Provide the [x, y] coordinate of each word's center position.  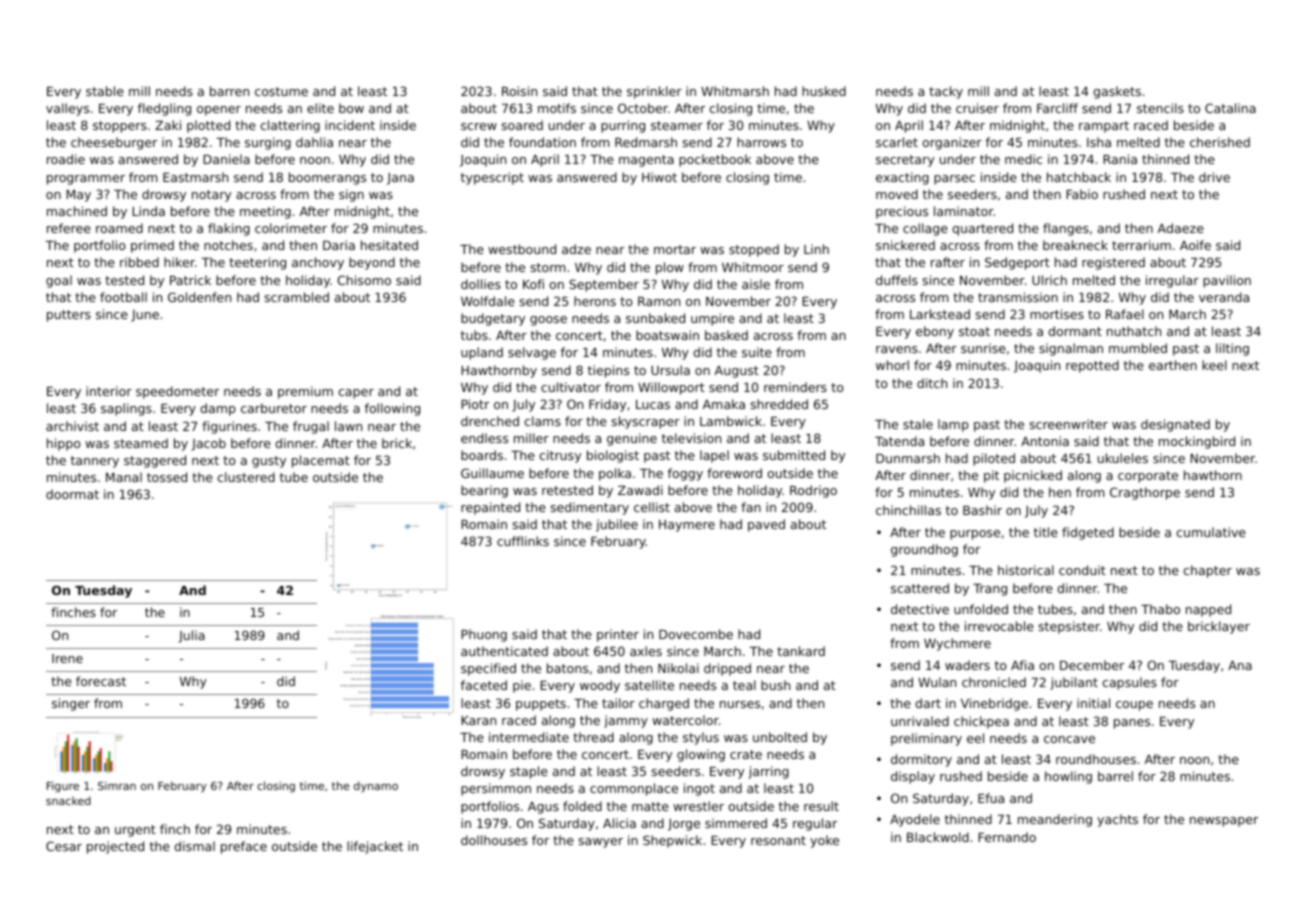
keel [1214, 365]
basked [726, 335]
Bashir [982, 510]
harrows [761, 142]
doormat [72, 494]
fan [751, 507]
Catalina [1230, 108]
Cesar [64, 846]
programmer [86, 180]
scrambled [297, 297]
